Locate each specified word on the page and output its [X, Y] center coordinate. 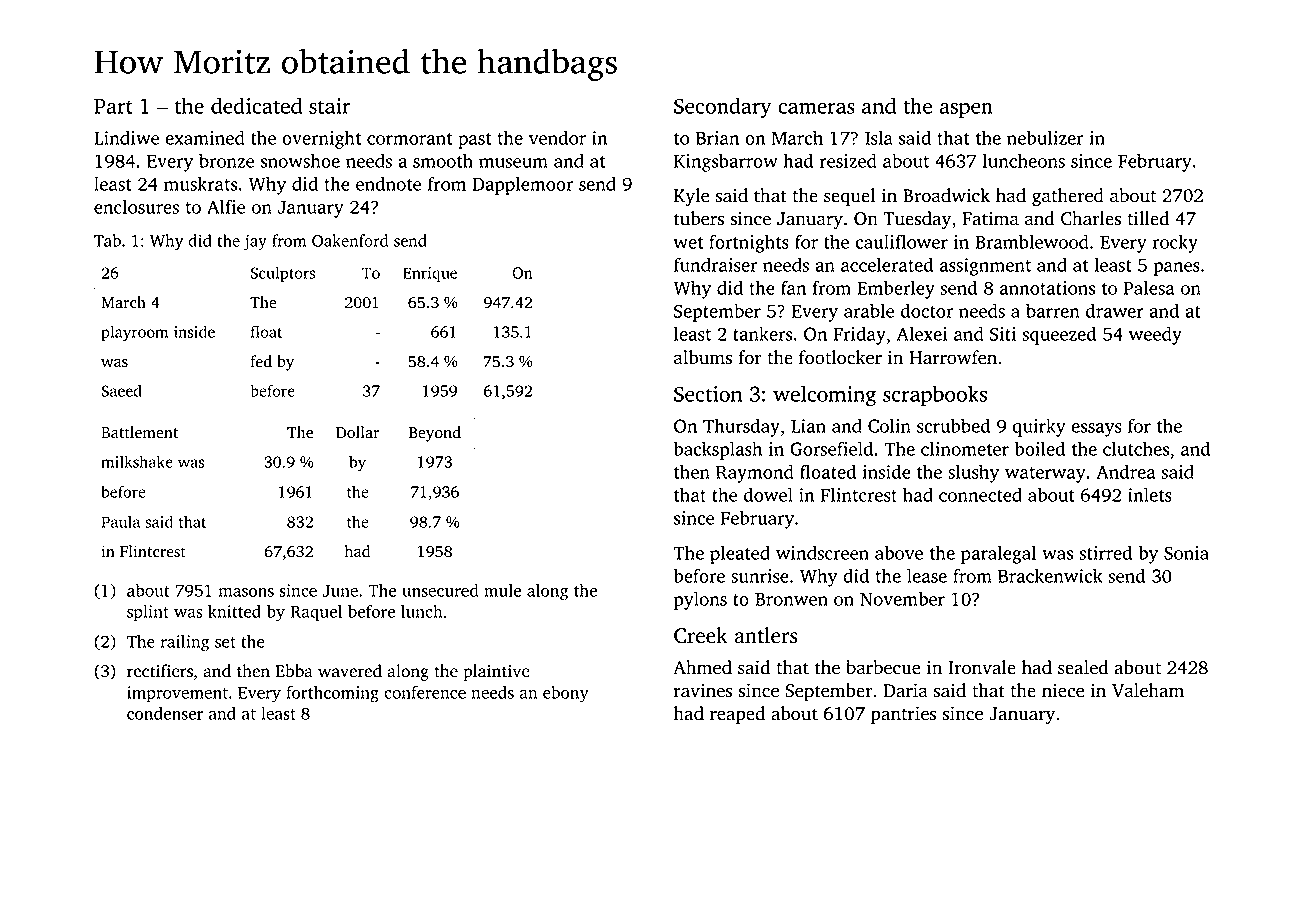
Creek [701, 635]
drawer [1115, 310]
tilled [1148, 218]
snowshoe [300, 160]
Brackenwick [1050, 575]
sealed [1083, 667]
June [340, 591]
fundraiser [715, 264]
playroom [134, 333]
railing [185, 643]
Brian [717, 138]
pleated [740, 554]
